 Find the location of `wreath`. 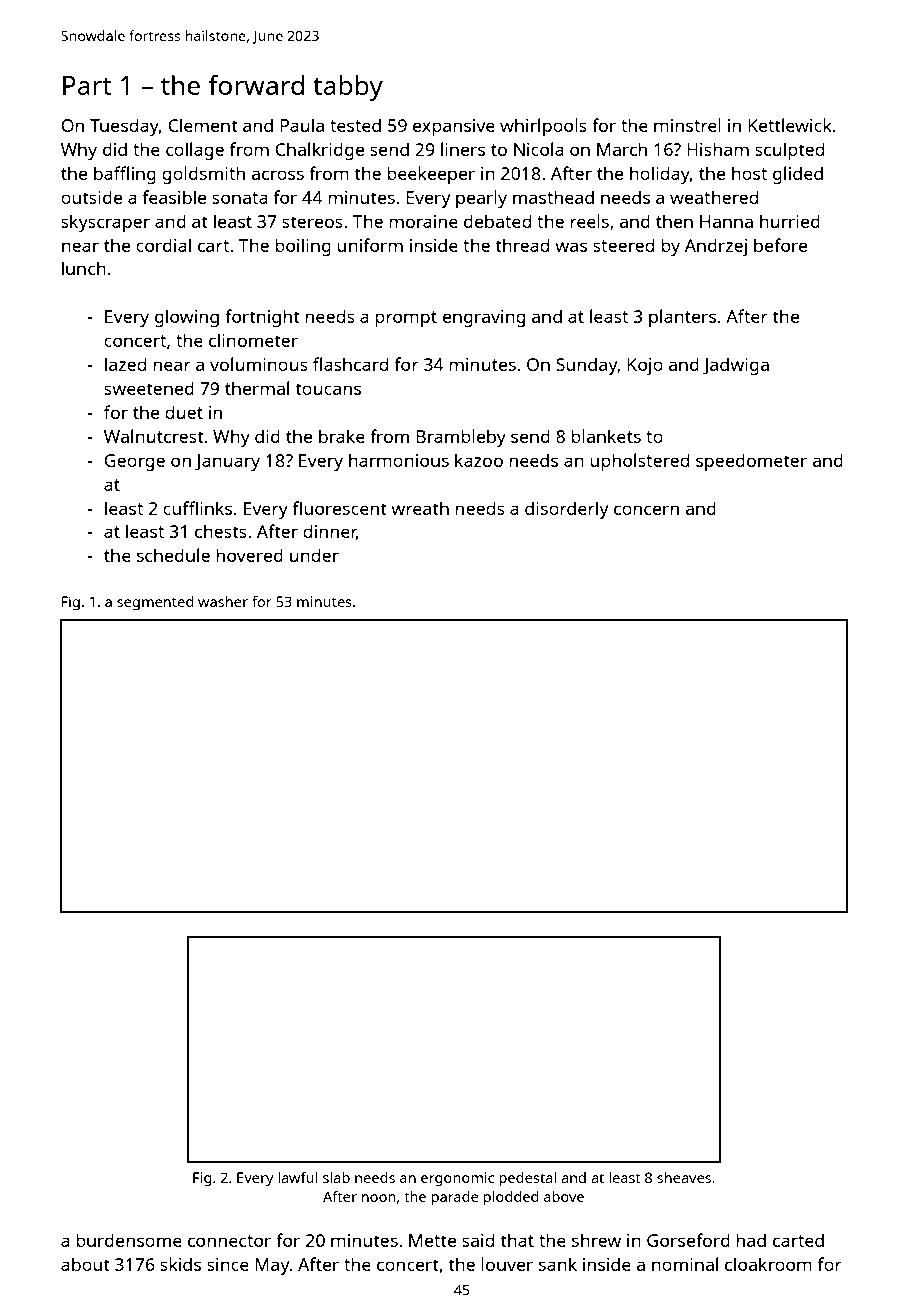

wreath is located at coordinates (420, 508).
